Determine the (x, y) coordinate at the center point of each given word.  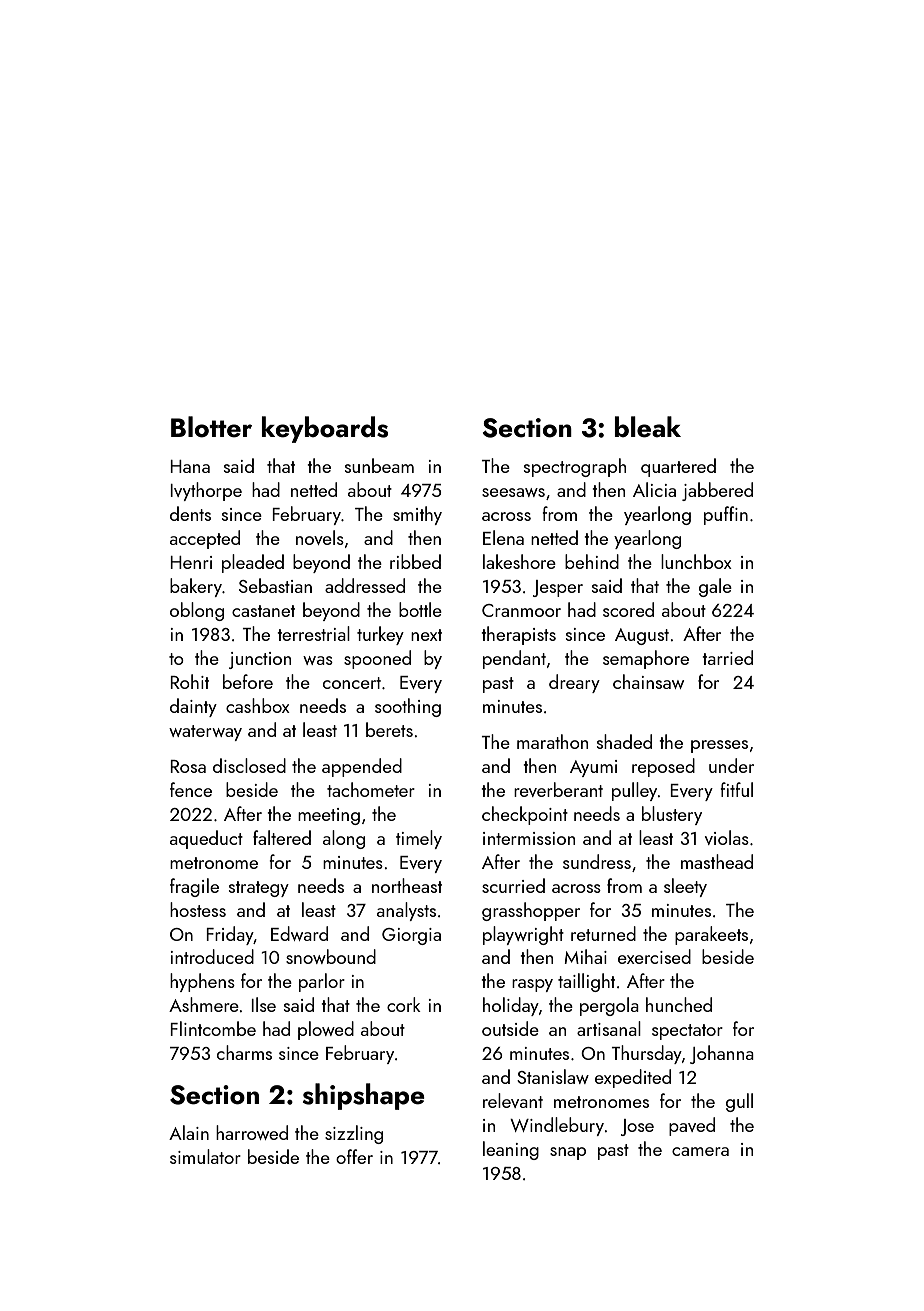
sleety (685, 887)
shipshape (364, 1096)
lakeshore (519, 561)
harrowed (252, 1132)
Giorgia (411, 936)
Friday (230, 935)
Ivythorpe (206, 491)
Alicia (654, 489)
